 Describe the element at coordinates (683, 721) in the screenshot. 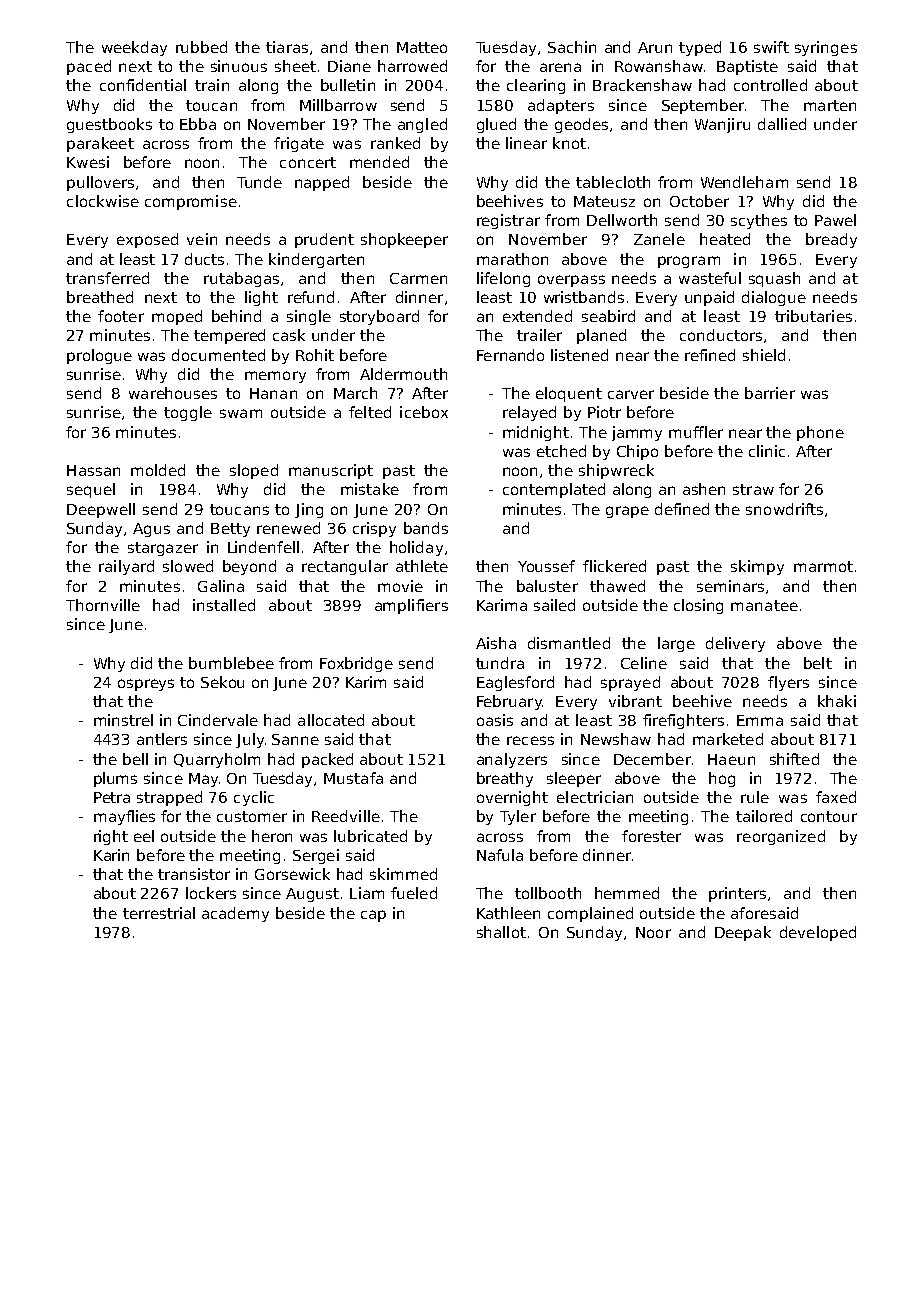

I see `firefighters` at that location.
